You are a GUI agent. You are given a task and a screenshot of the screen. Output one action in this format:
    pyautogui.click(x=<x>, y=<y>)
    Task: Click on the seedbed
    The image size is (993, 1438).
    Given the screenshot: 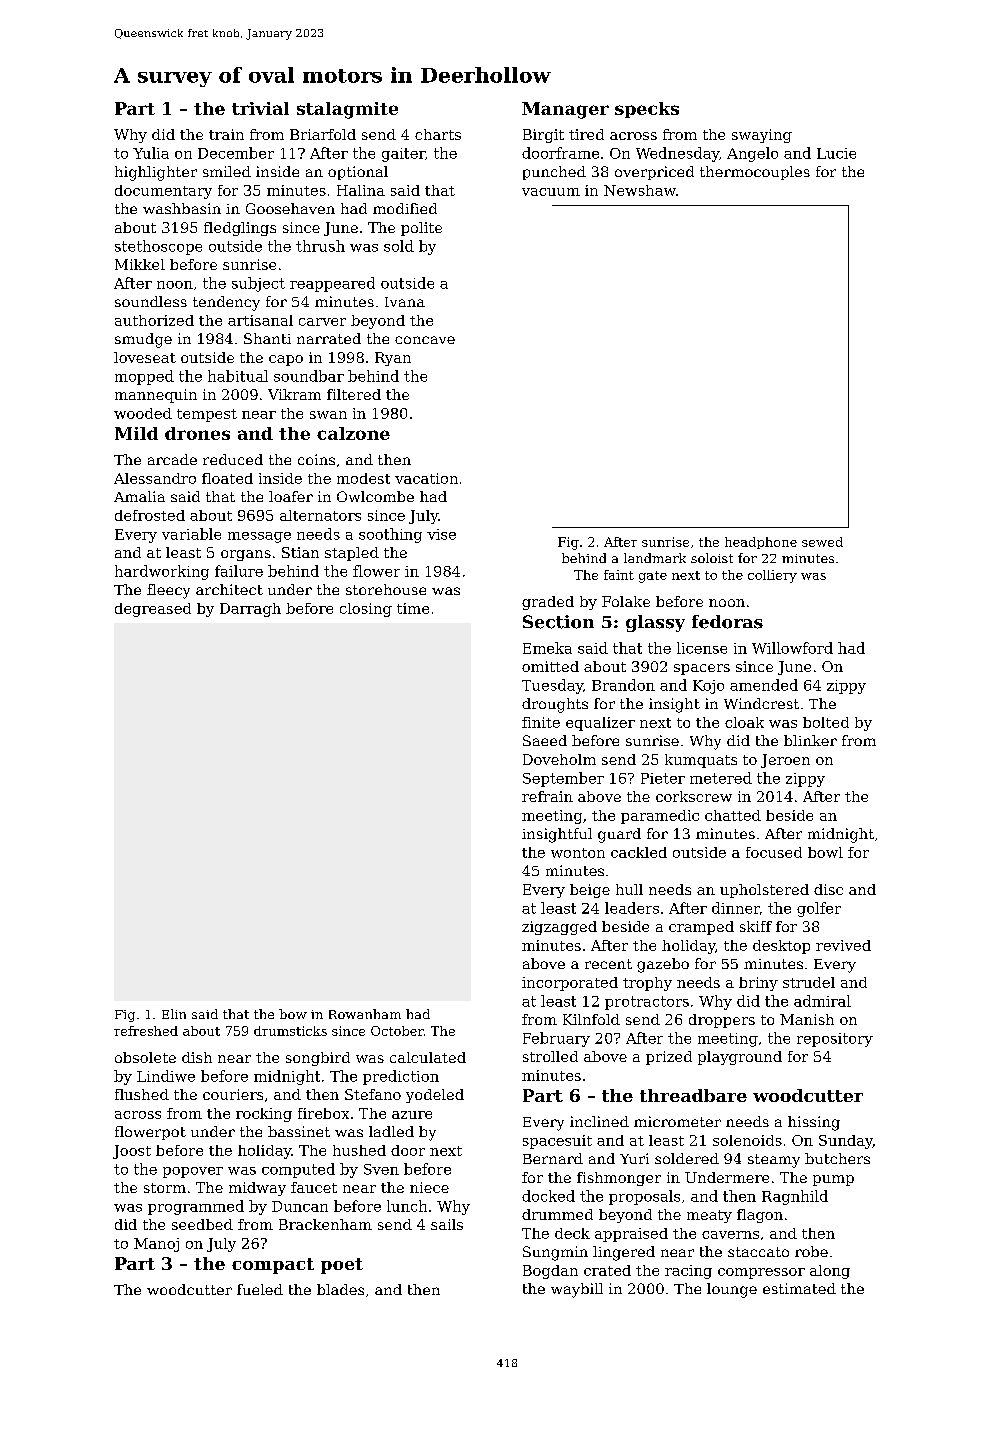 What is the action you would take?
    pyautogui.click(x=202, y=1224)
